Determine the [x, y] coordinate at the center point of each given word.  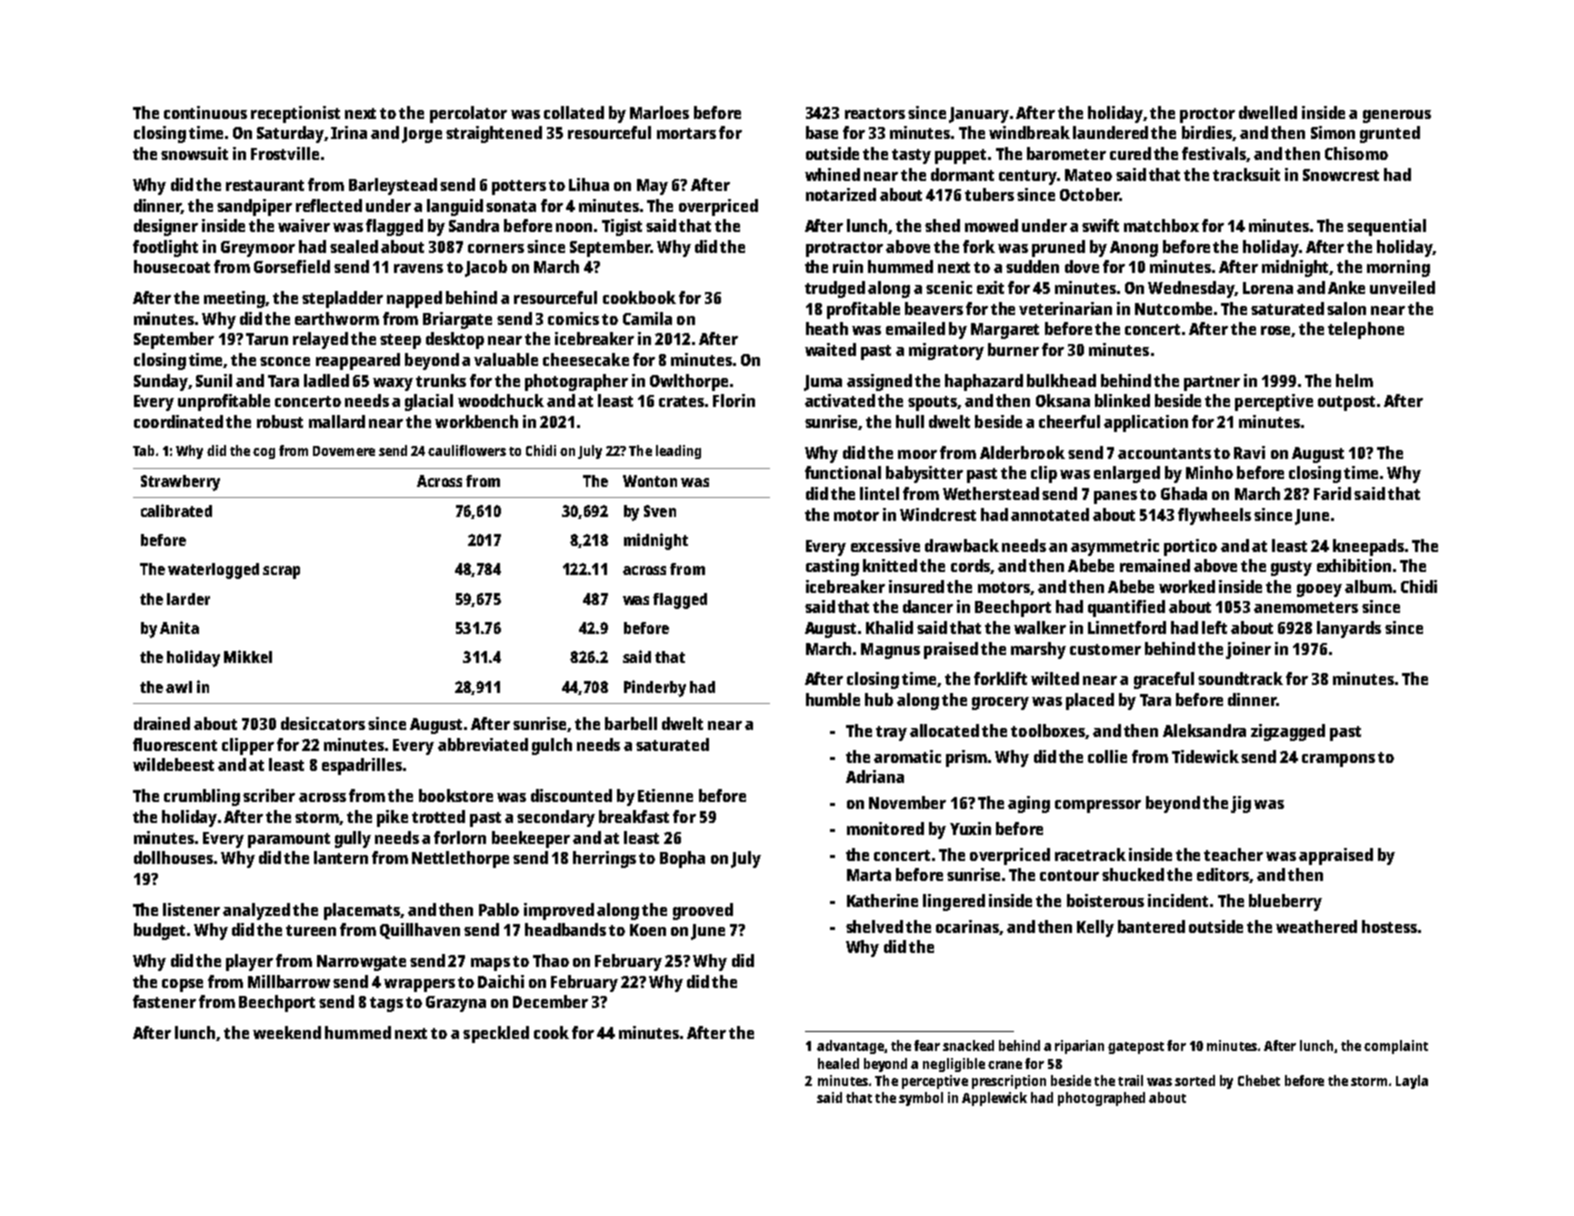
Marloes [659, 112]
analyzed [256, 911]
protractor [844, 249]
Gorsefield [292, 266]
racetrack [1090, 854]
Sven [660, 511]
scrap [281, 572]
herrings [604, 859]
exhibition [1354, 565]
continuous [205, 112]
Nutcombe [1173, 308]
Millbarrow [289, 981]
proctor [1207, 115]
